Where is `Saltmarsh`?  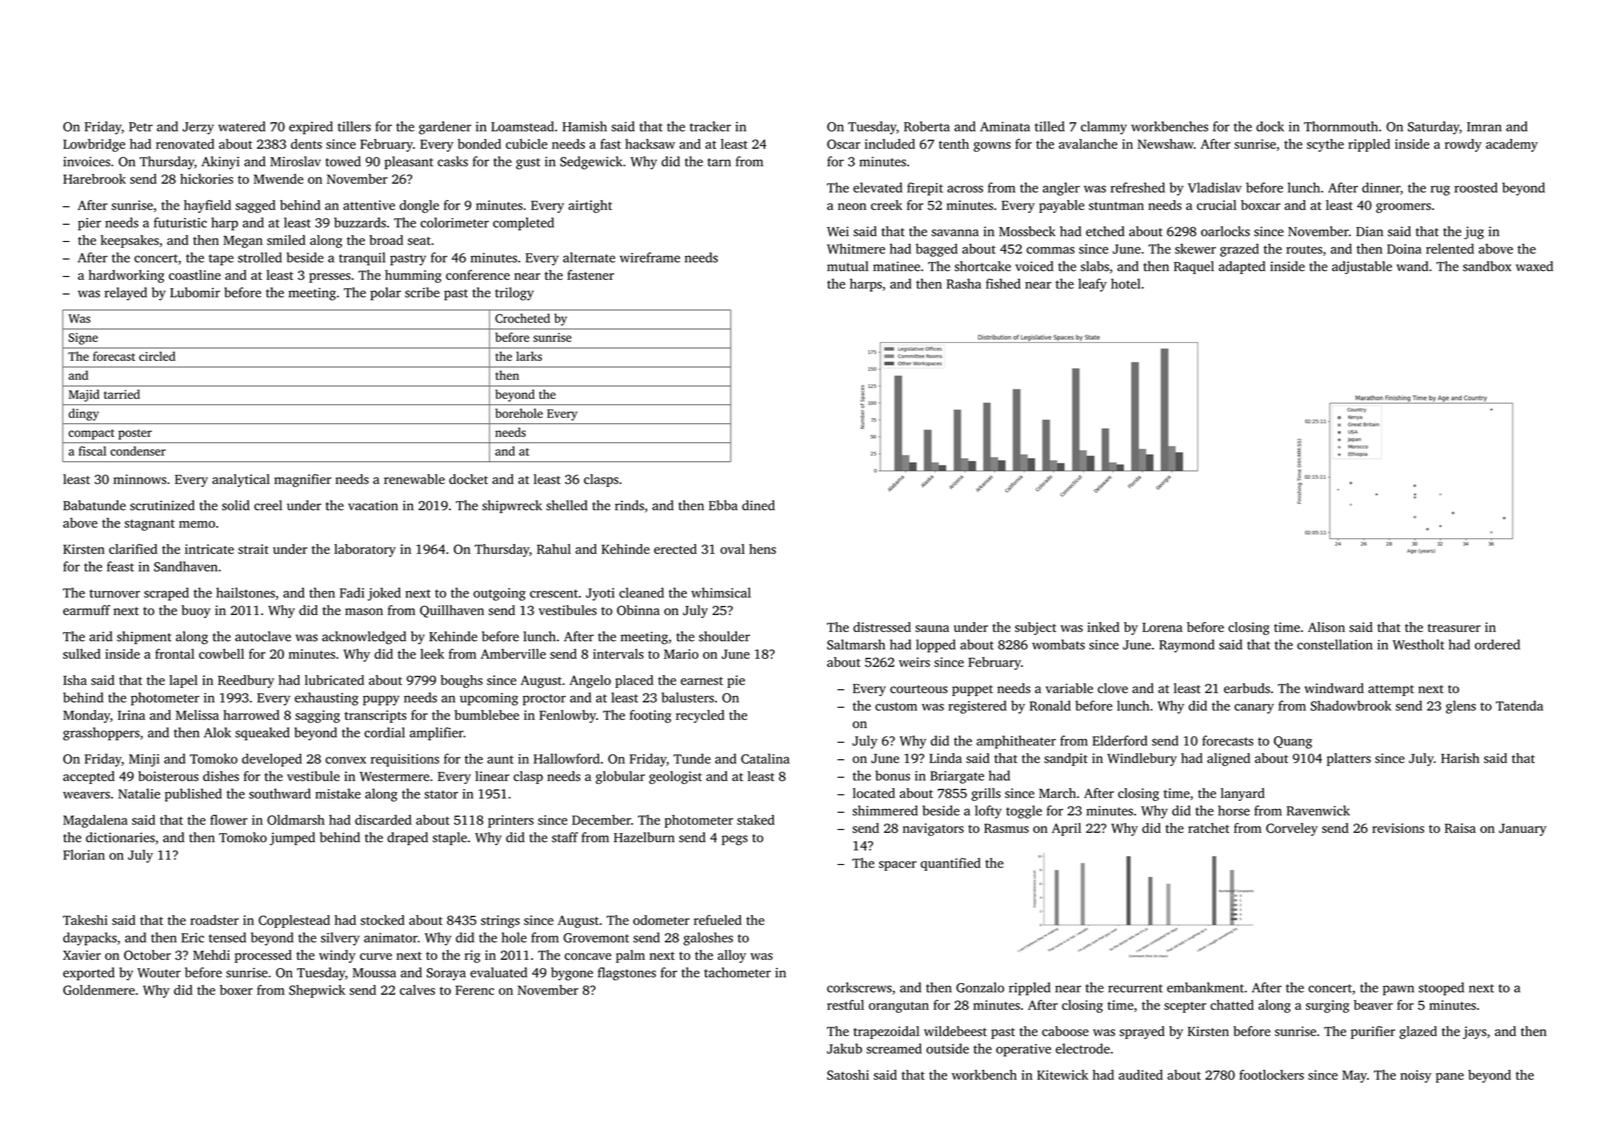 Saltmarsh is located at coordinates (856, 644).
